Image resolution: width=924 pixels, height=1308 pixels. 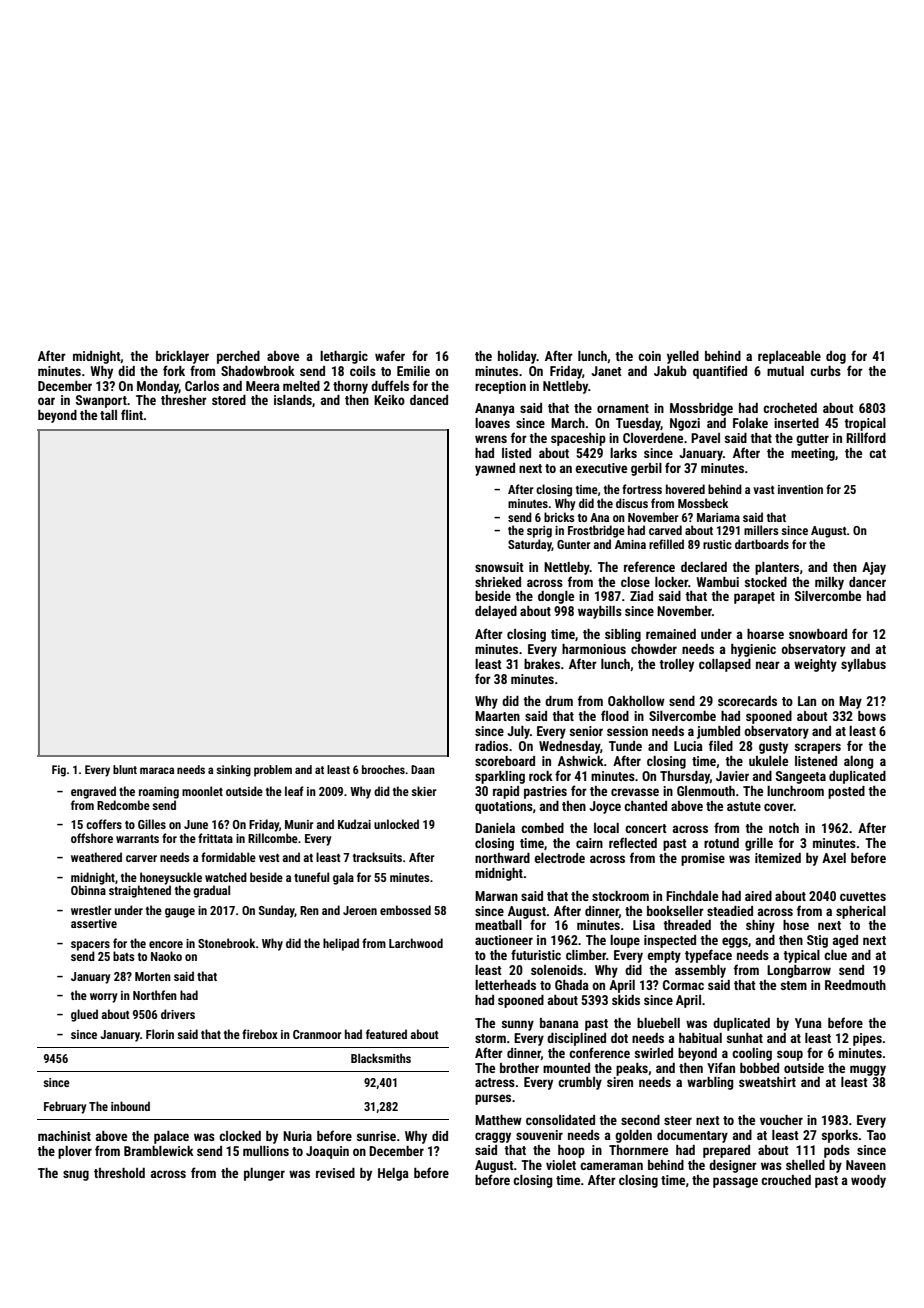 I want to click on shrieked, so click(x=498, y=582).
